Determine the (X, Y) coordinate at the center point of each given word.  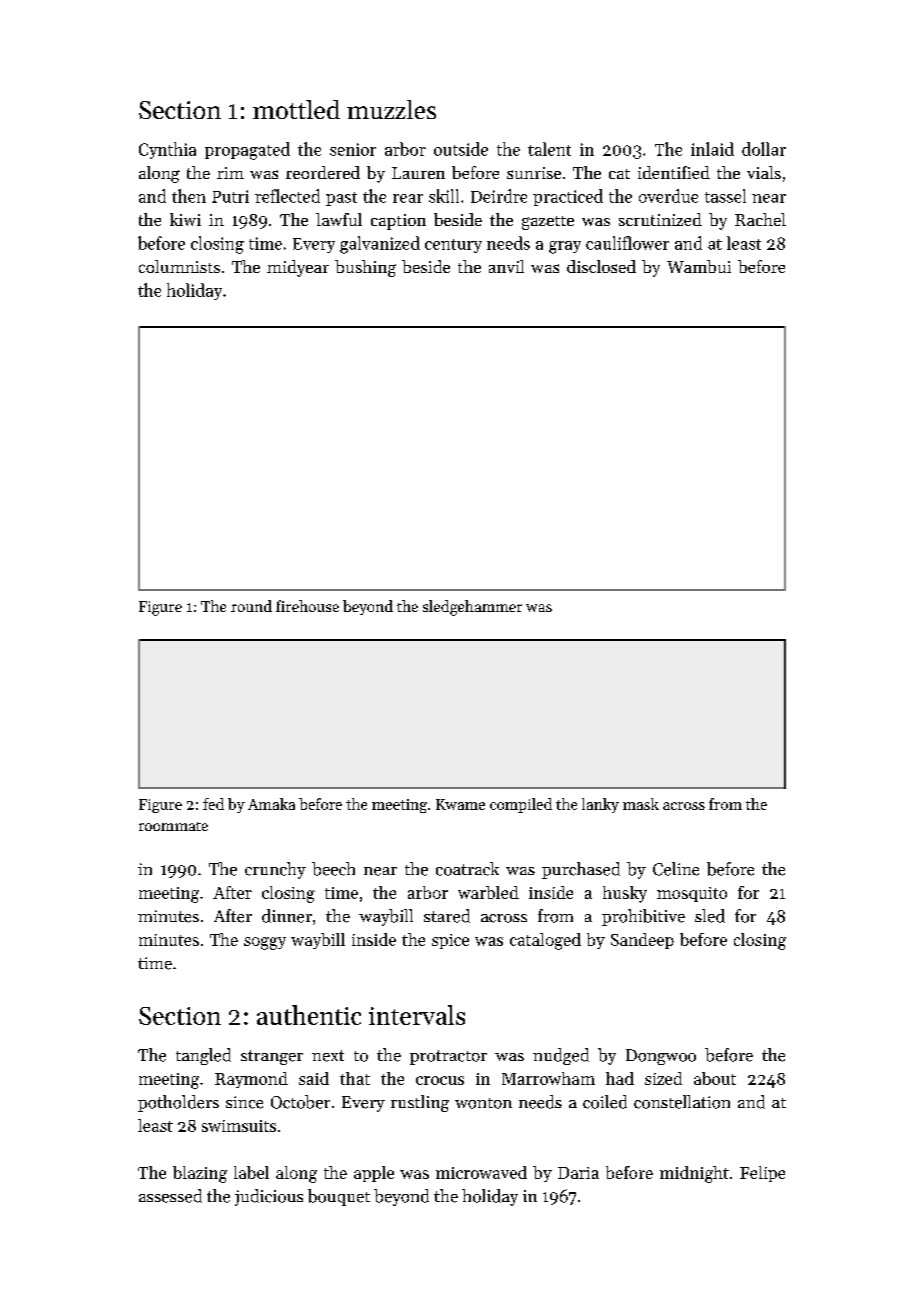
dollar (764, 149)
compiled (521, 805)
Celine (676, 869)
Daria (578, 1173)
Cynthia (167, 150)
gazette (548, 223)
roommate (173, 826)
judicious (269, 1197)
